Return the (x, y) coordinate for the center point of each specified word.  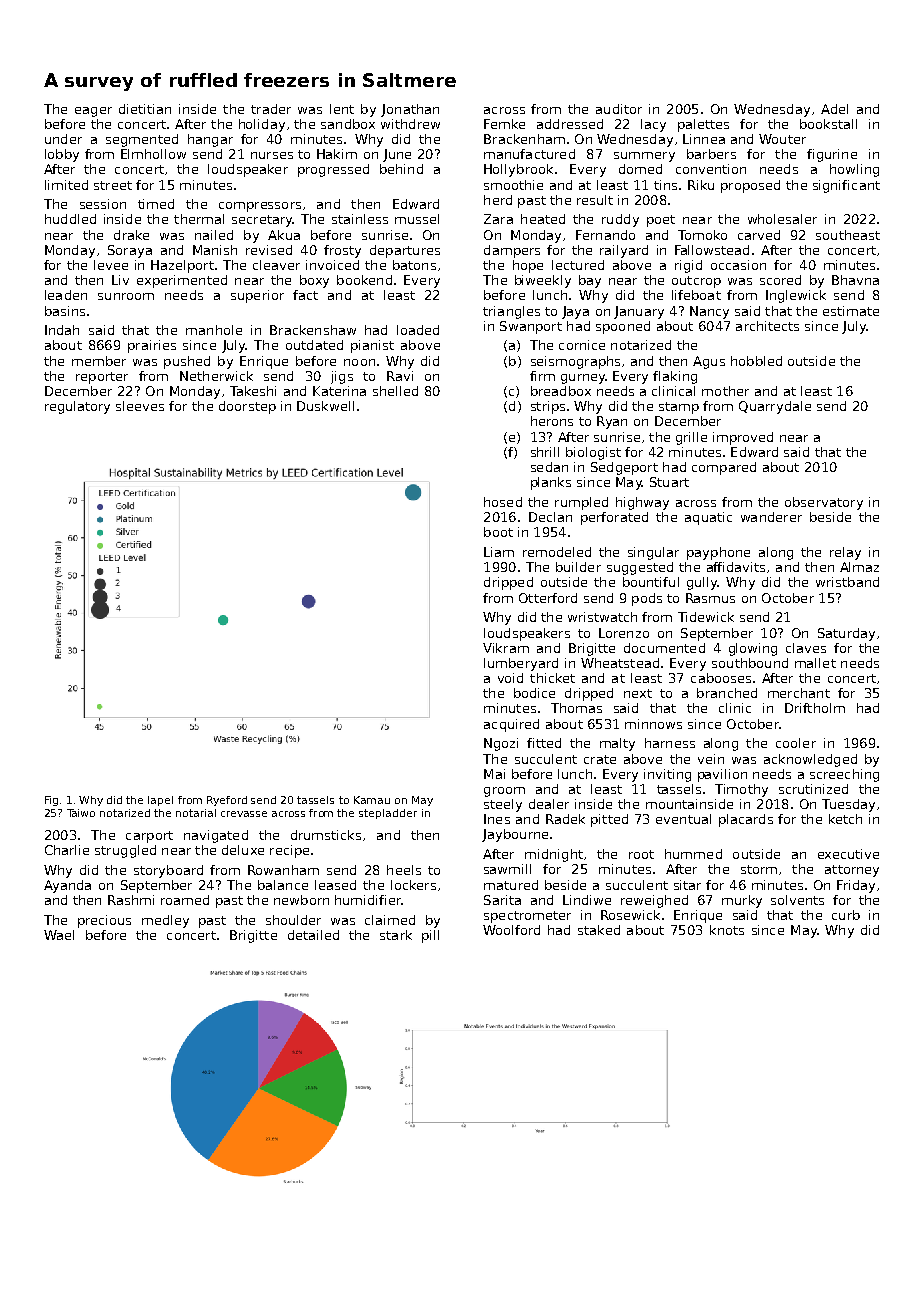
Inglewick (796, 296)
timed (156, 204)
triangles (511, 312)
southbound (750, 663)
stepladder (388, 814)
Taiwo (81, 813)
